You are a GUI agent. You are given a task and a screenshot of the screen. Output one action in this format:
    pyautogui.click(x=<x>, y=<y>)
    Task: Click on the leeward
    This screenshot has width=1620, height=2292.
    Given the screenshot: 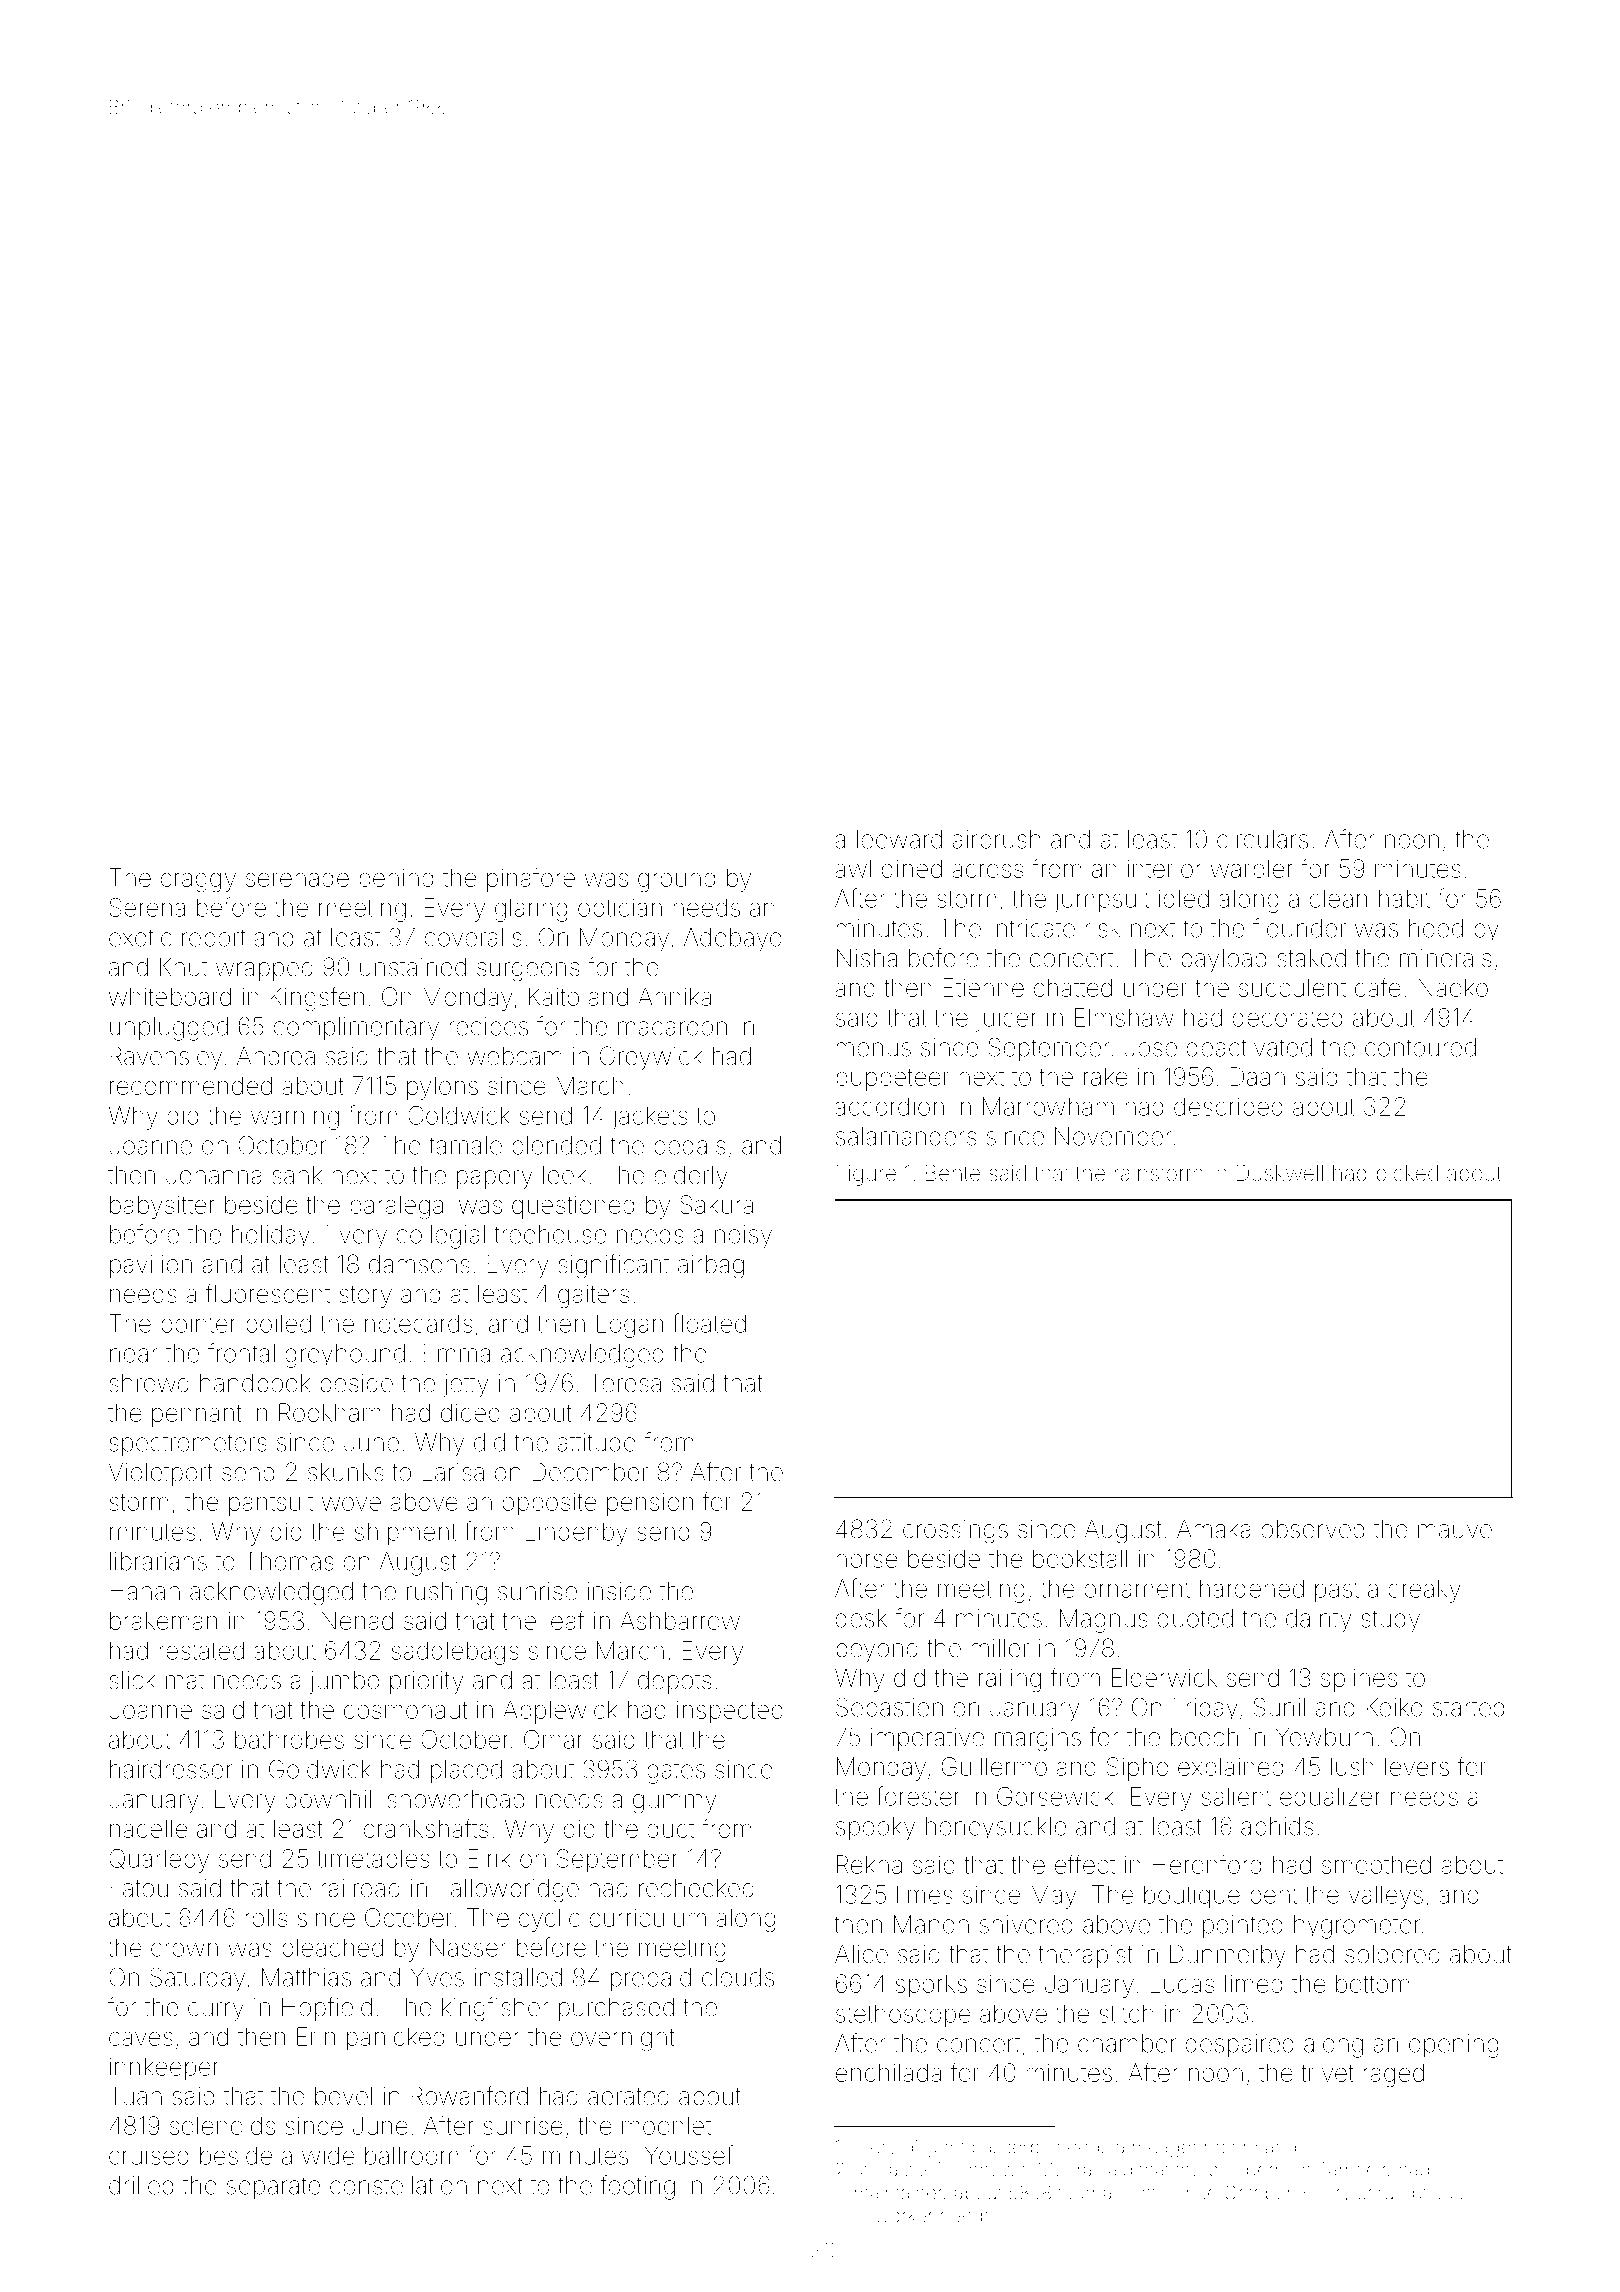 What is the action you would take?
    pyautogui.click(x=899, y=839)
